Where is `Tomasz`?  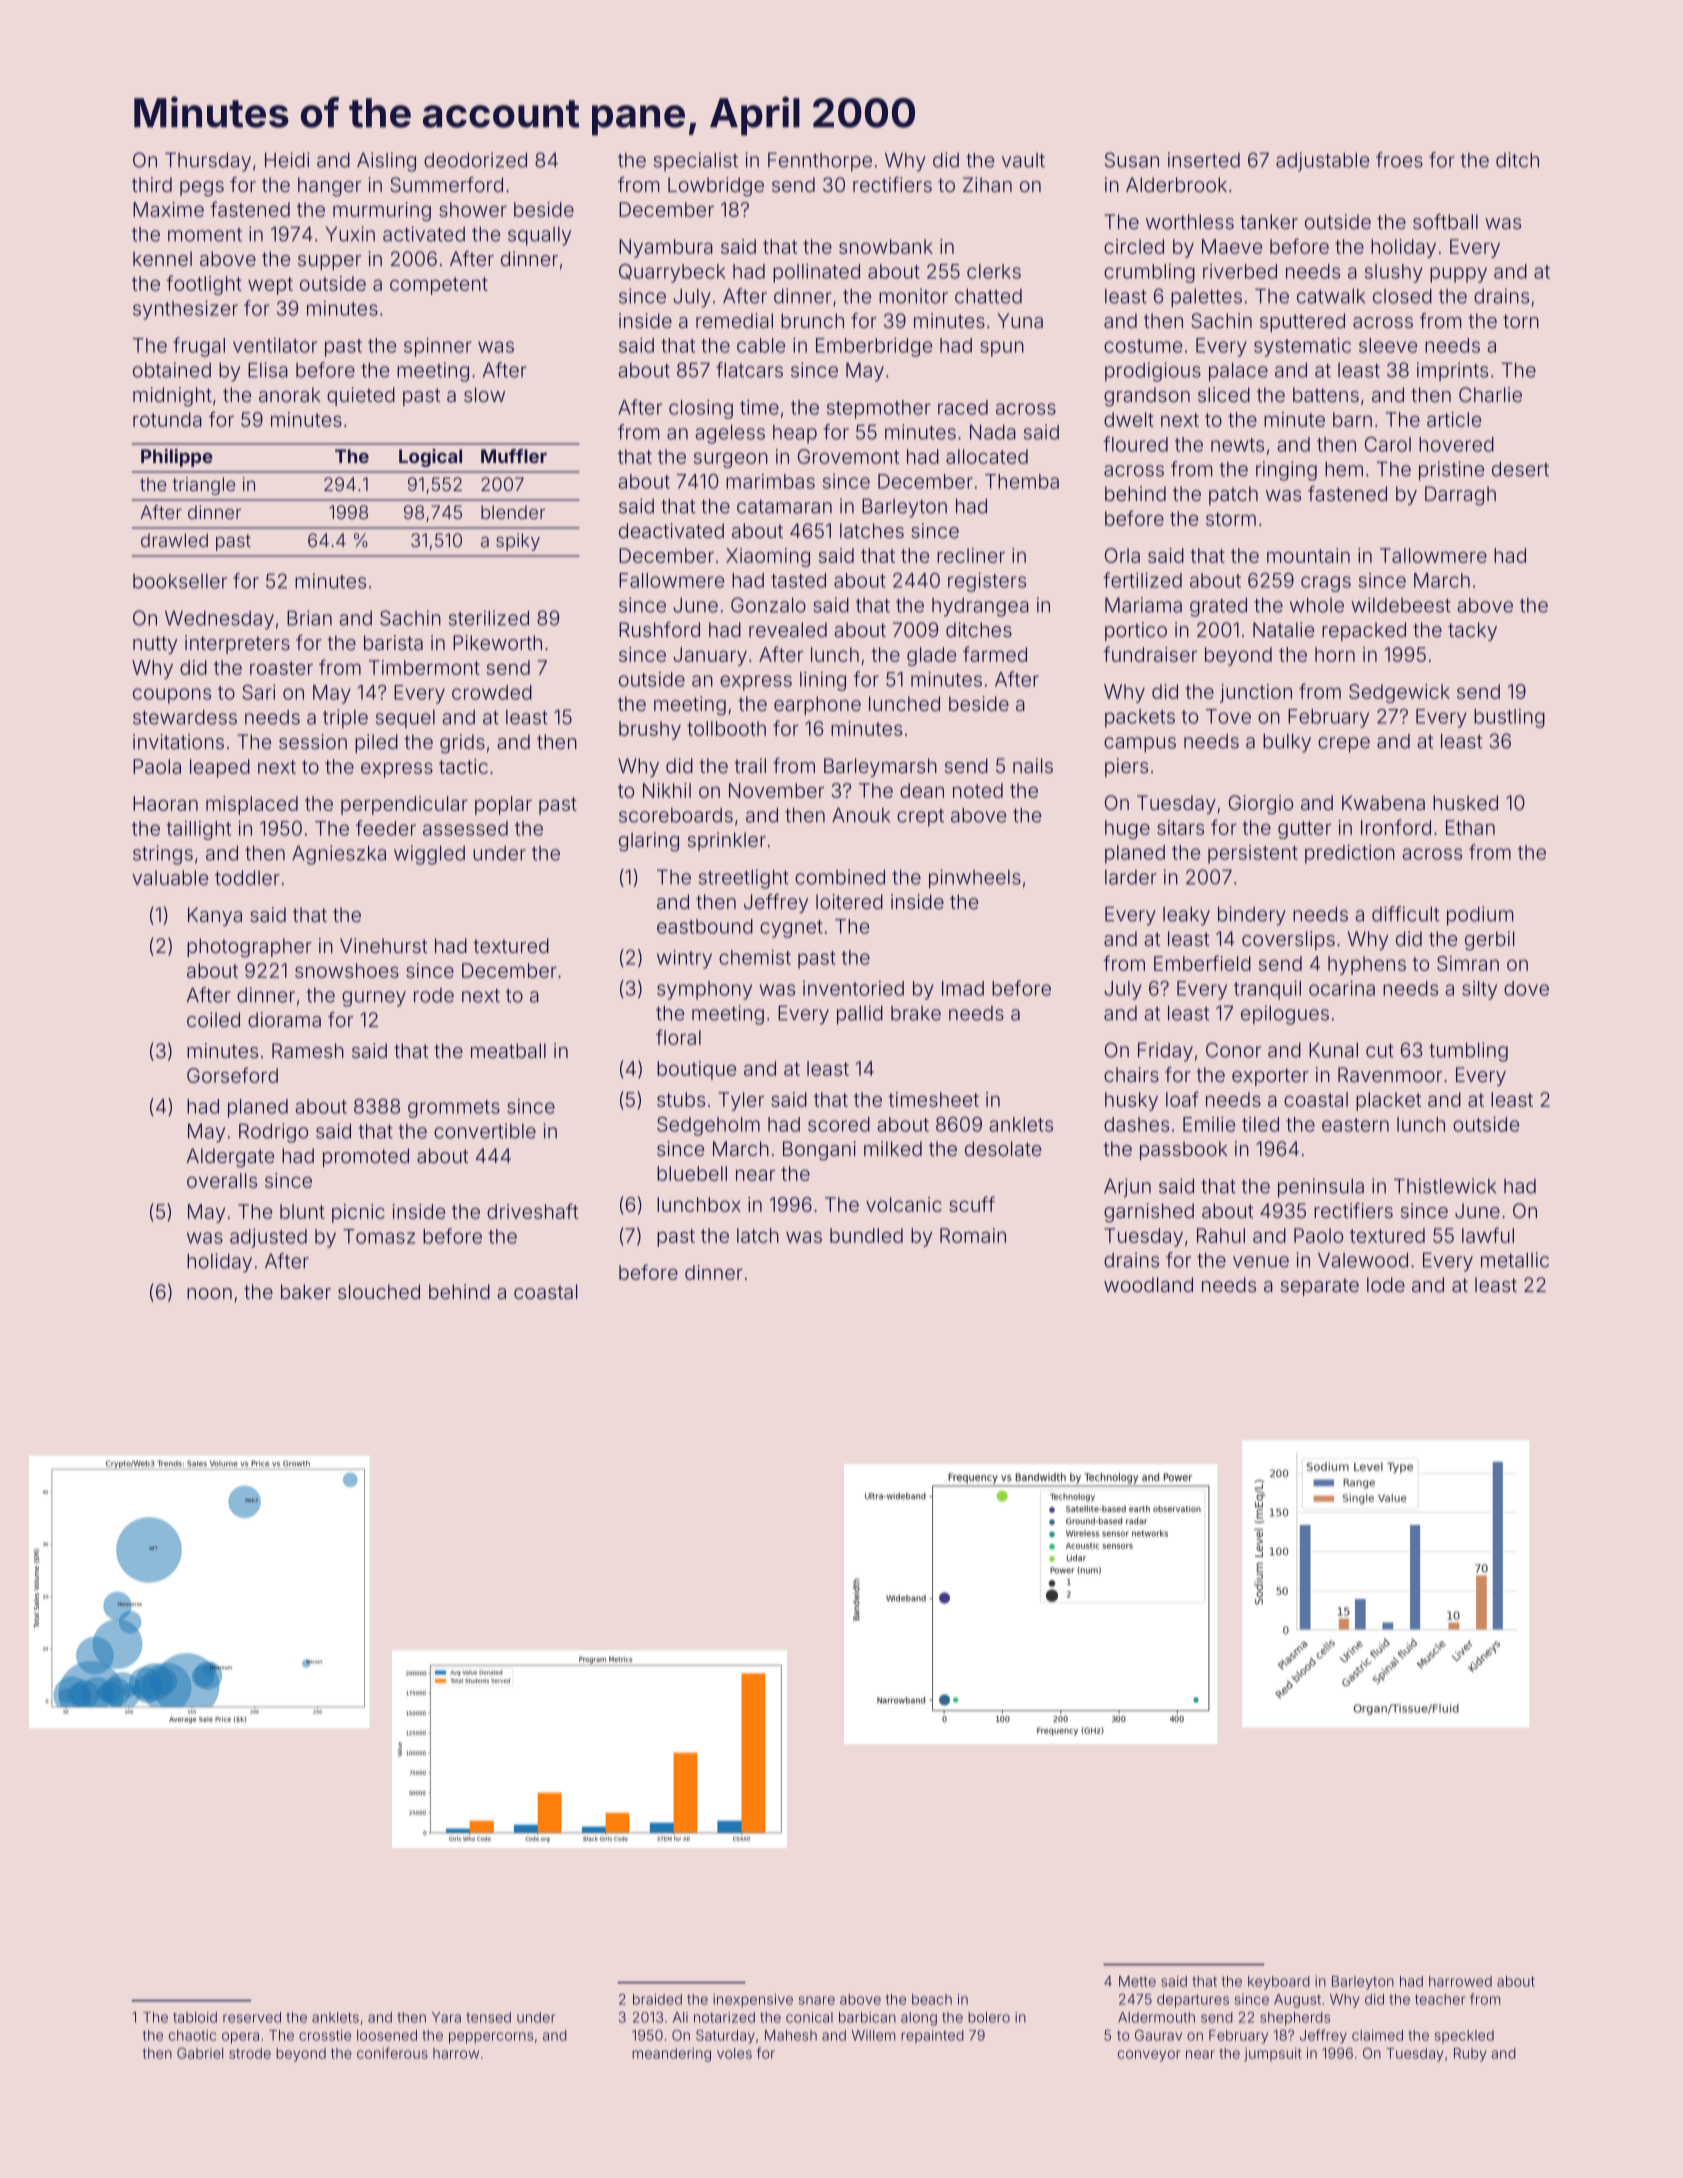 Tomasz is located at coordinates (379, 1236).
